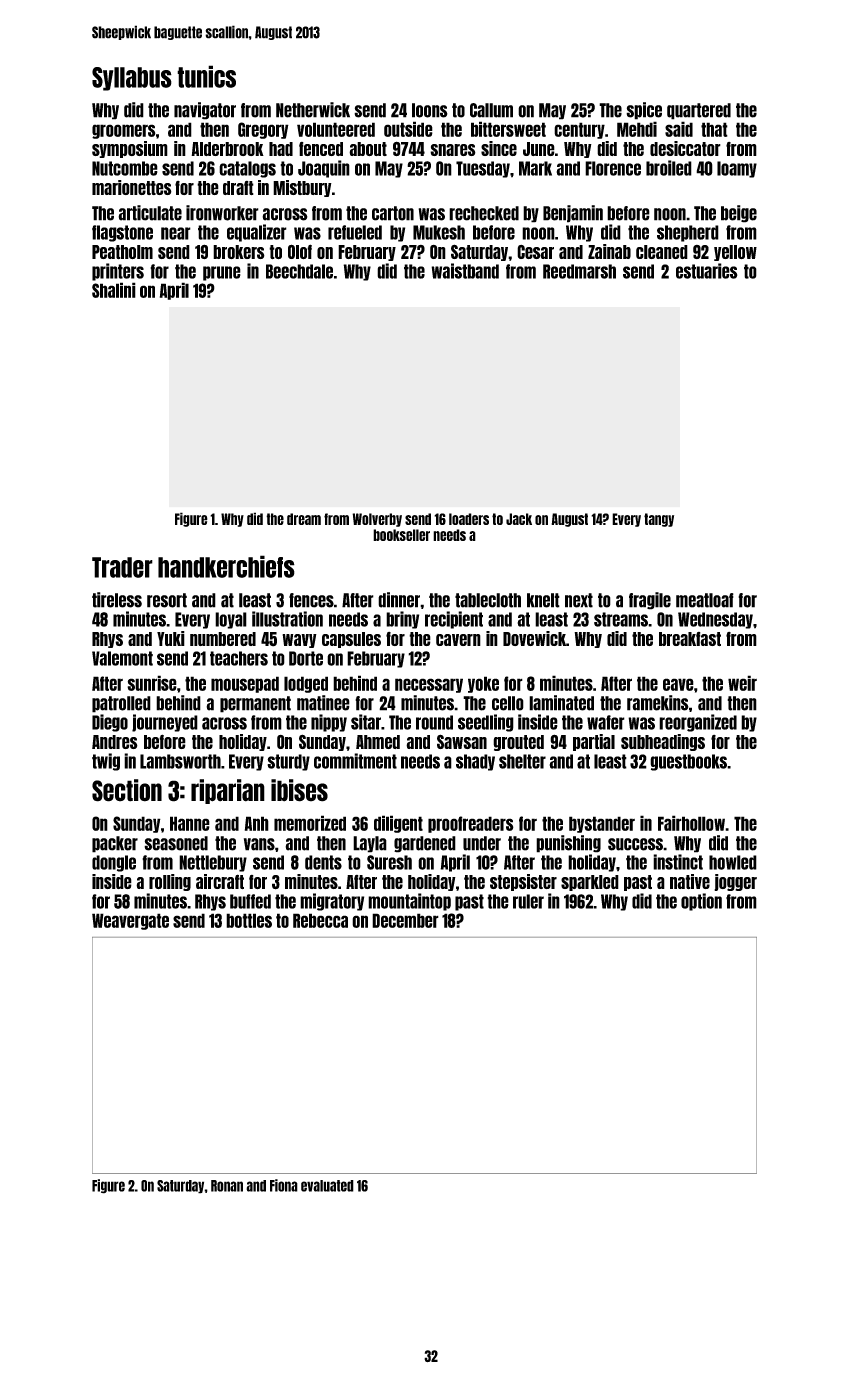 The width and height of the image is (849, 1400). What do you see at coordinates (313, 110) in the image?
I see `Netherwick` at bounding box center [313, 110].
